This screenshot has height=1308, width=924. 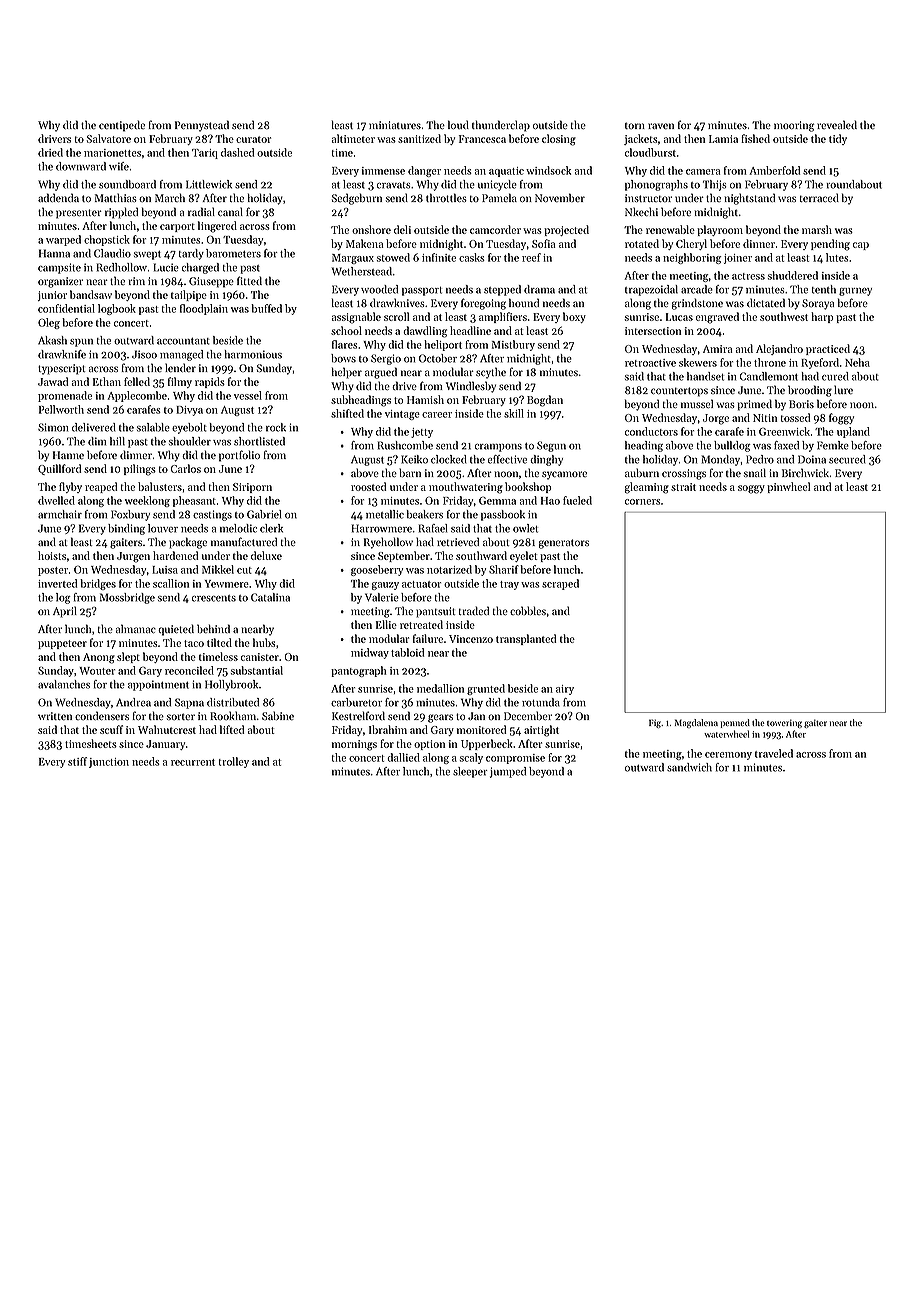 I want to click on tidy, so click(x=838, y=139).
